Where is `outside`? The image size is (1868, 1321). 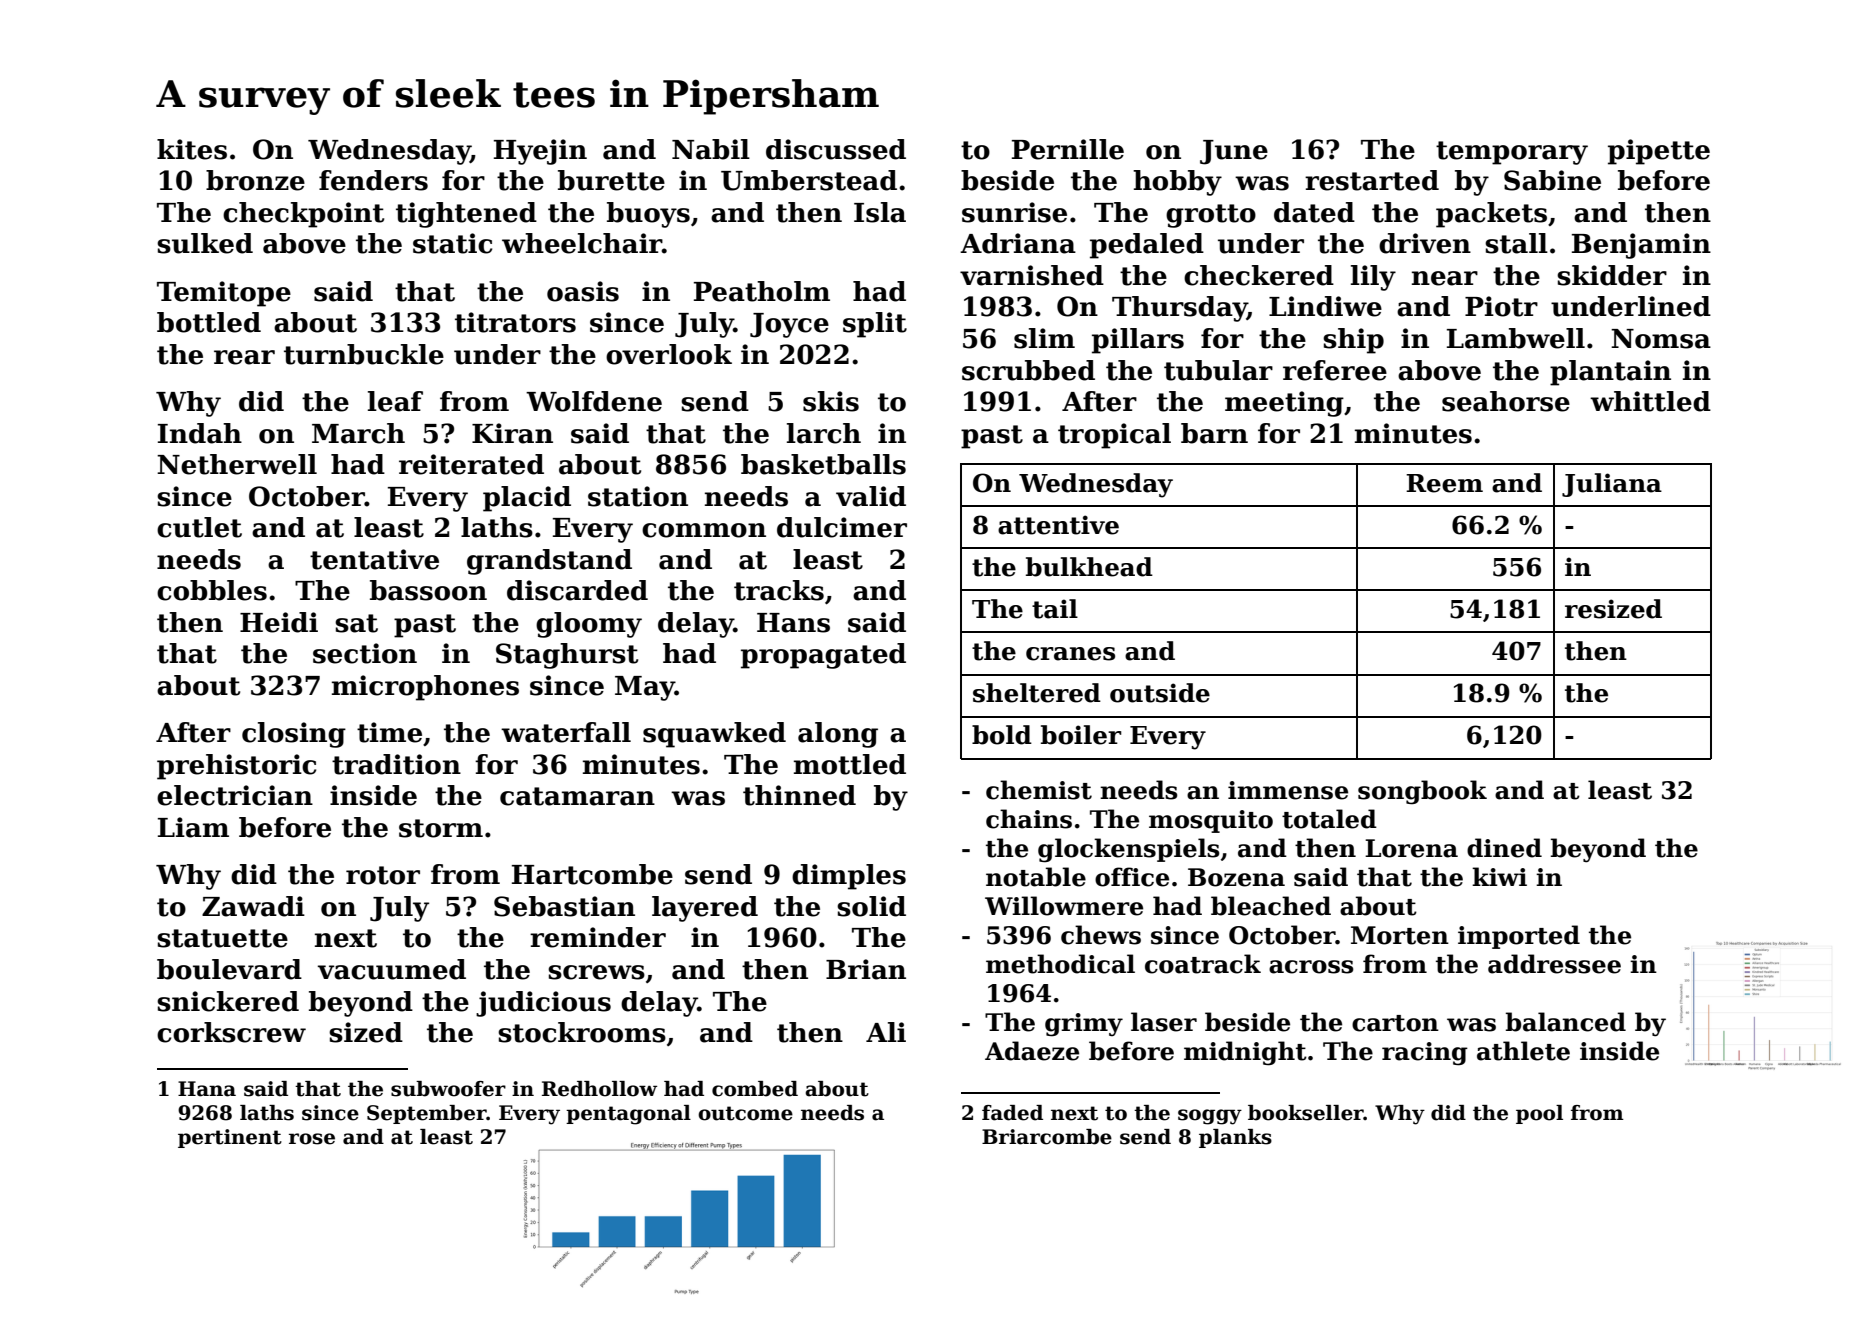 outside is located at coordinates (1160, 693).
